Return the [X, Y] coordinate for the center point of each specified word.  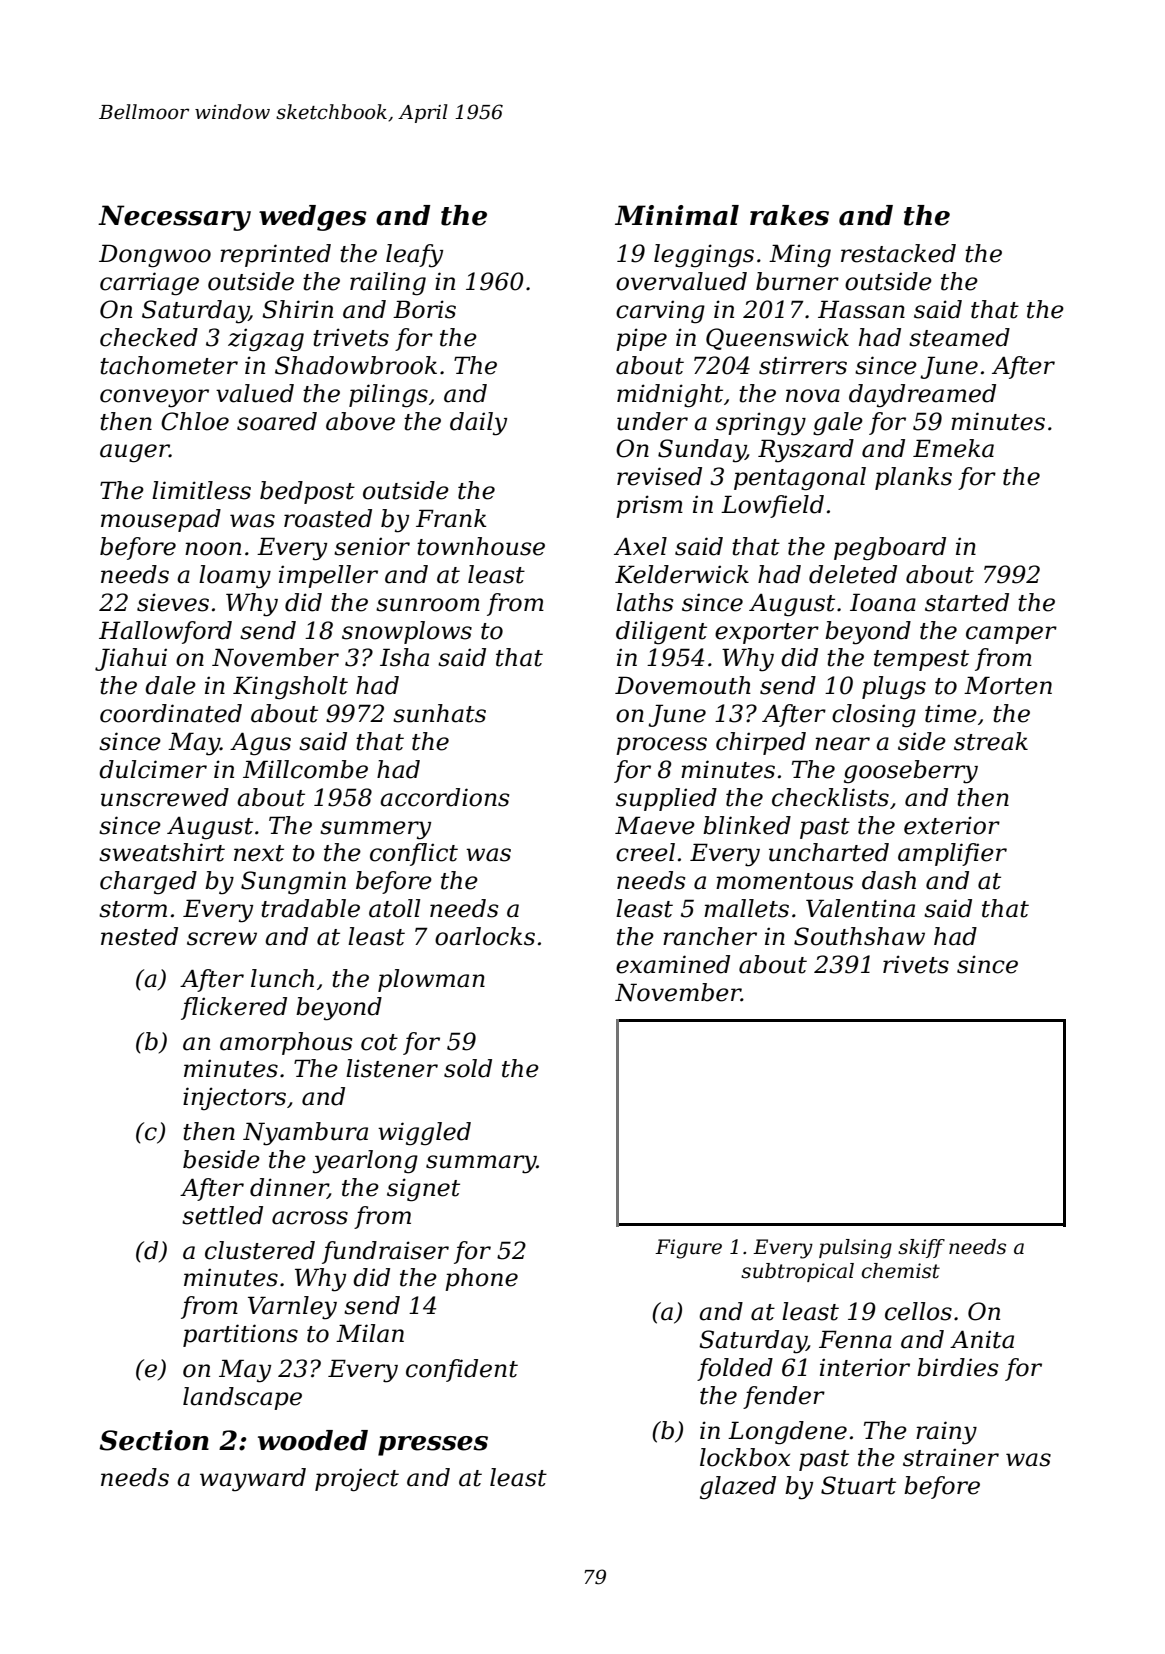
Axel [640, 546]
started [967, 602]
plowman [431, 980]
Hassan [861, 309]
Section [154, 1440]
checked [149, 337]
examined [673, 964]
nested [139, 936]
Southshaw [859, 936]
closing [874, 716]
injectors [234, 1098]
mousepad [161, 520]
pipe [641, 339]
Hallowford [165, 632]
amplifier [952, 854]
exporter [767, 633]
